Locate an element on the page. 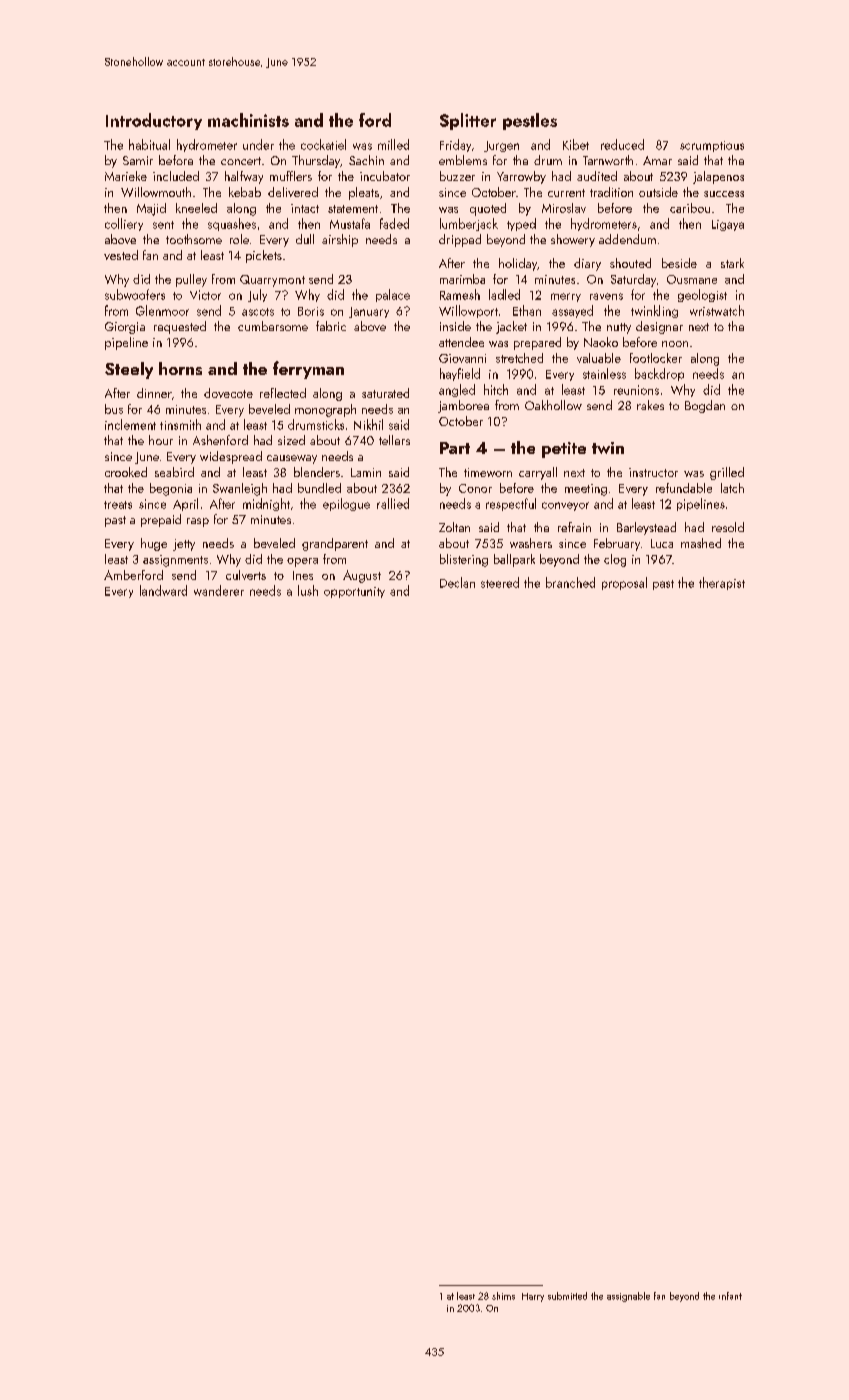  Conor is located at coordinates (475, 488).
